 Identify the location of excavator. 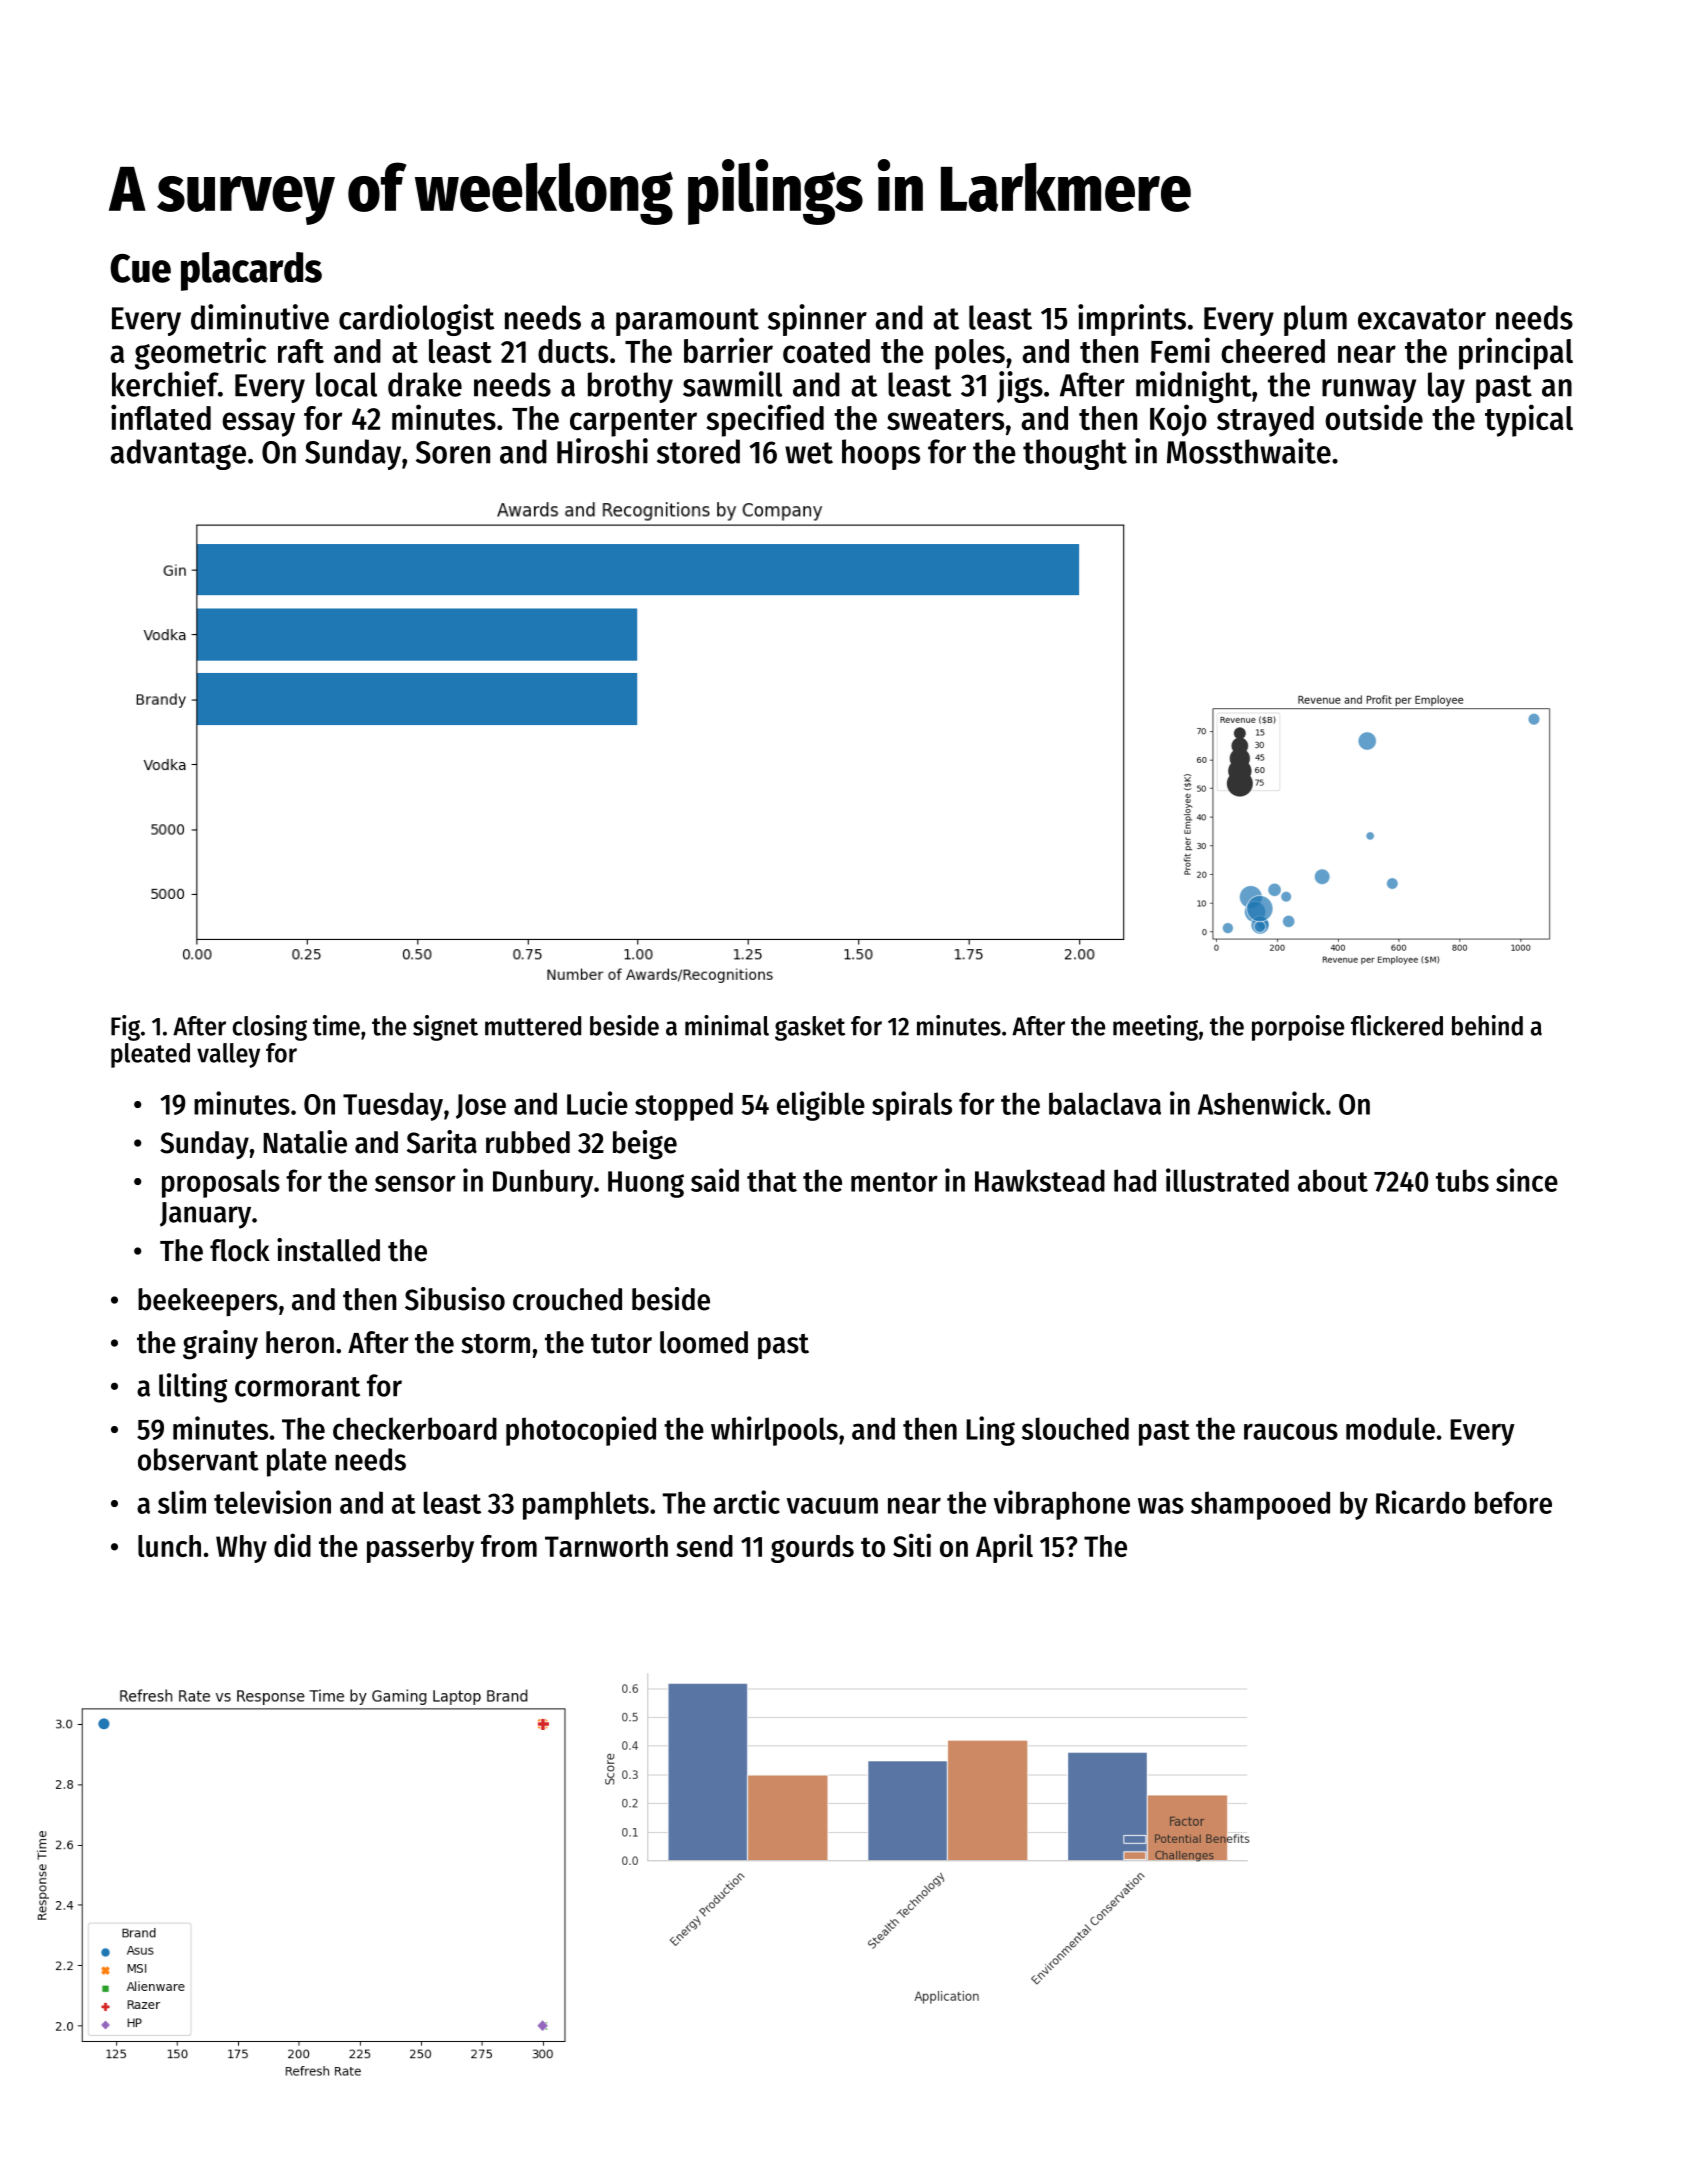
(1422, 319).
